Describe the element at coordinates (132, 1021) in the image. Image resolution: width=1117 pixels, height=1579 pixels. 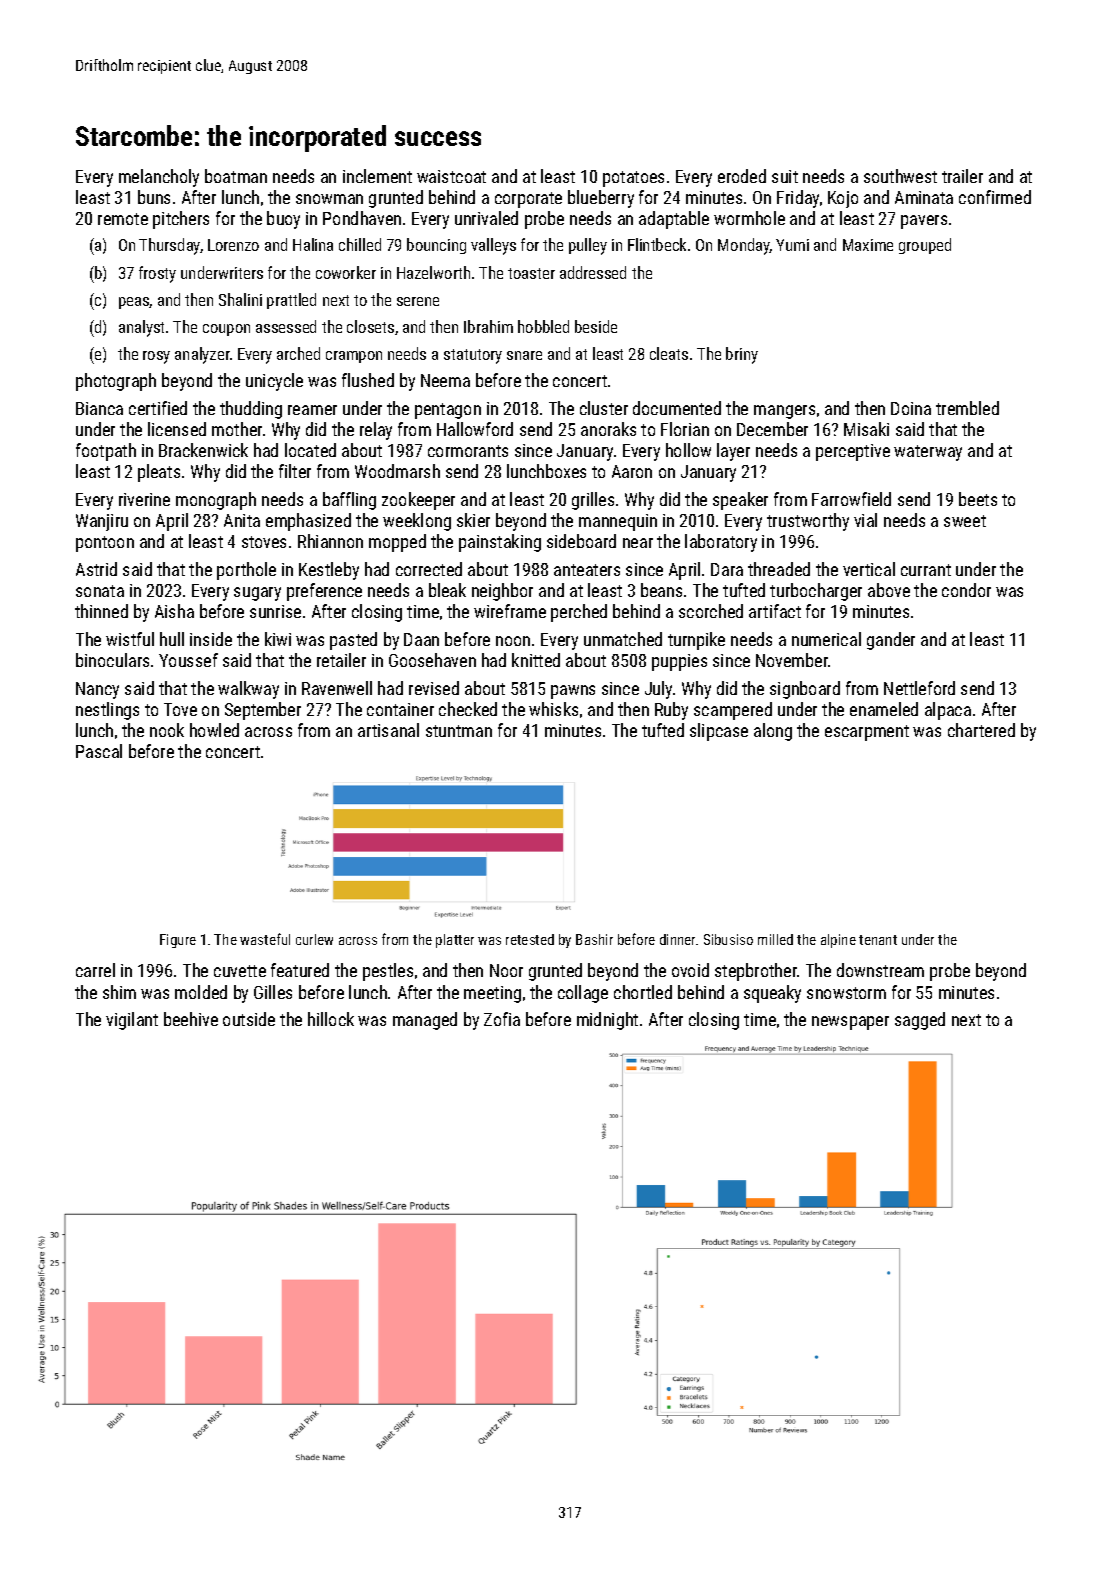
I see `vigilant` at that location.
